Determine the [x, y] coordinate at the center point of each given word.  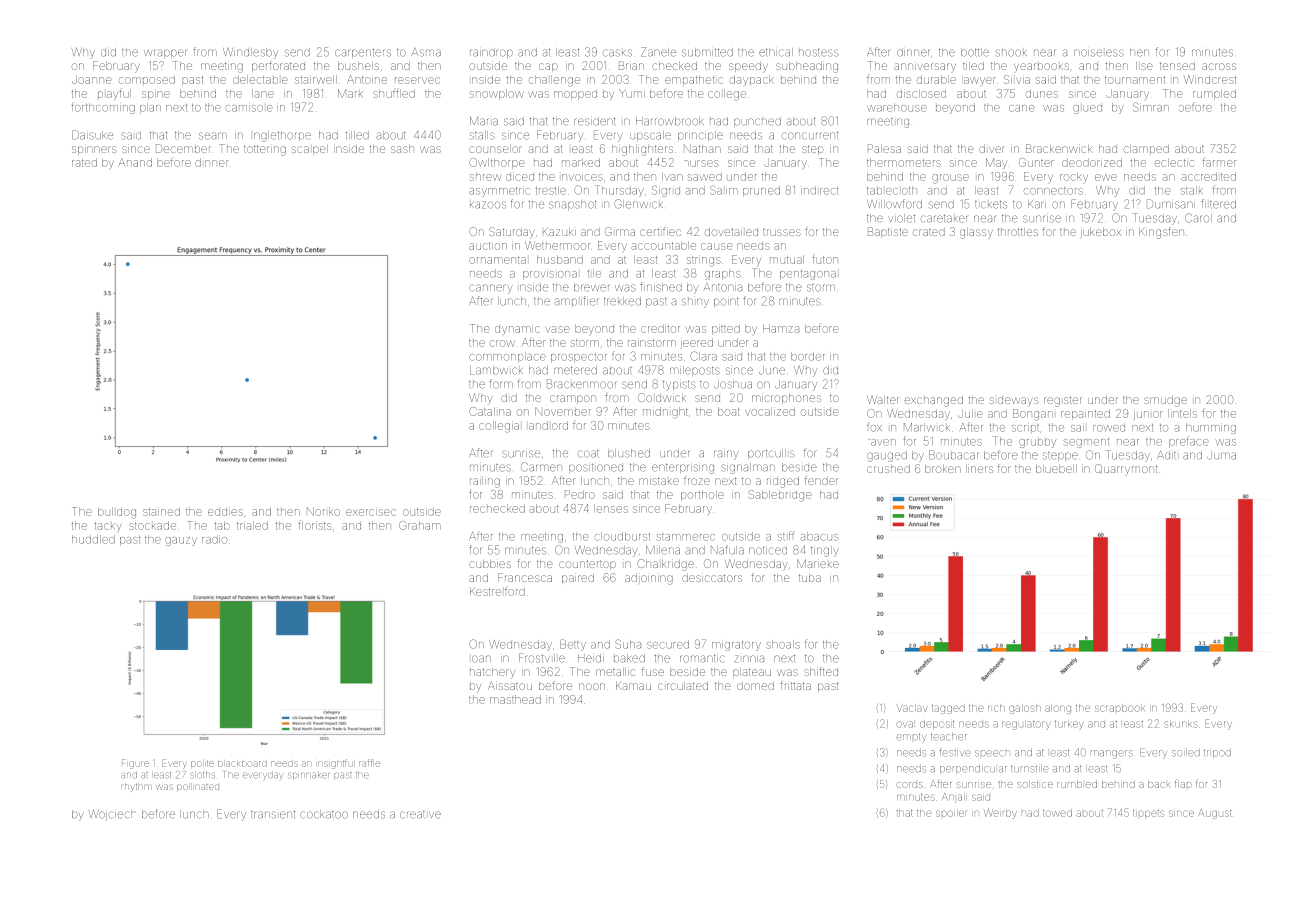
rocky [1074, 177]
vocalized [770, 411]
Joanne [92, 79]
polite [202, 764]
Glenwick [638, 204]
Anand [135, 162]
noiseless [1099, 53]
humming [1211, 428]
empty [911, 737]
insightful [335, 764]
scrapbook [1120, 708]
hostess [819, 53]
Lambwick [496, 370]
